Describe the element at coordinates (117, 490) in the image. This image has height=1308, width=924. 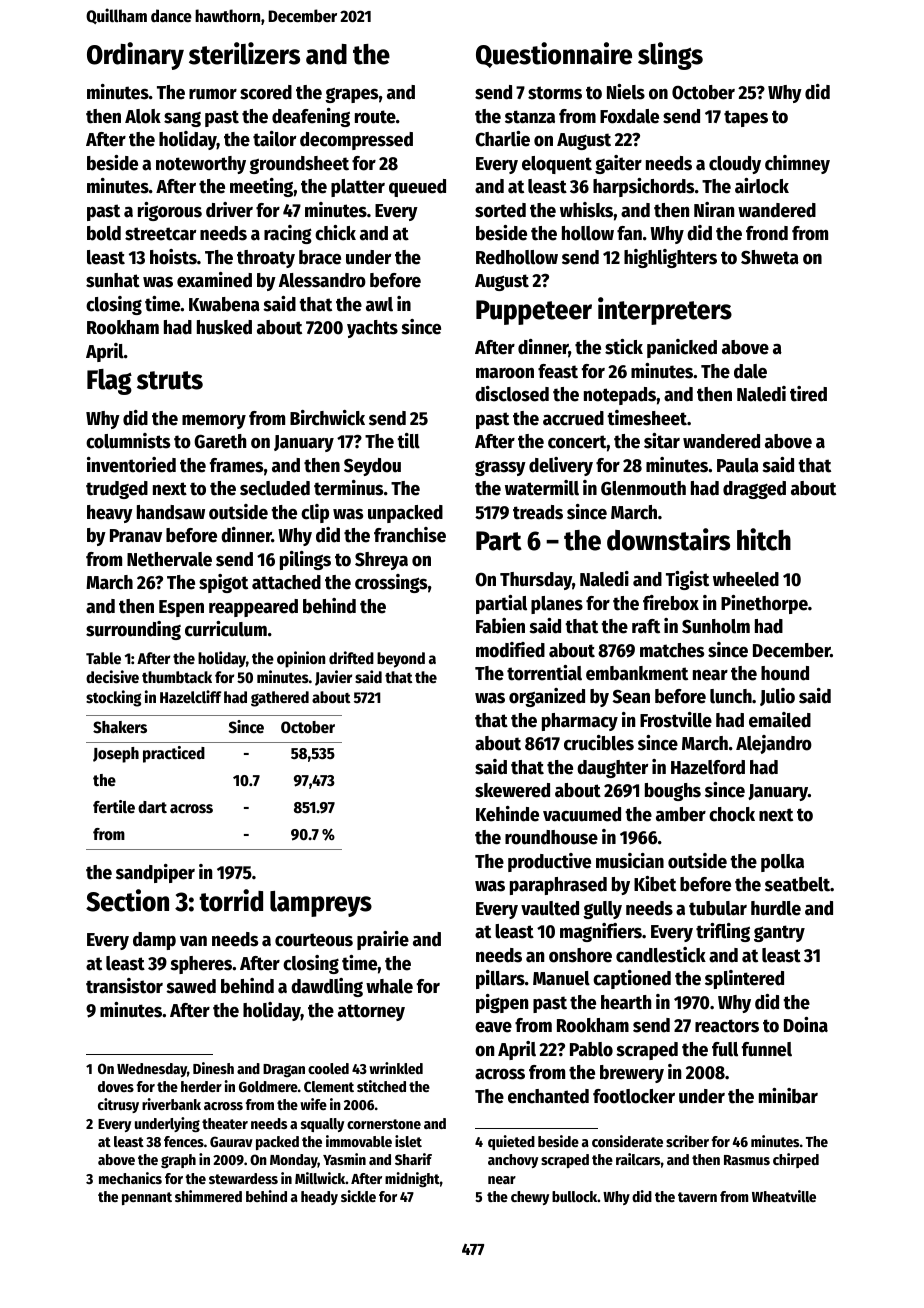
I see `trudged` at that location.
